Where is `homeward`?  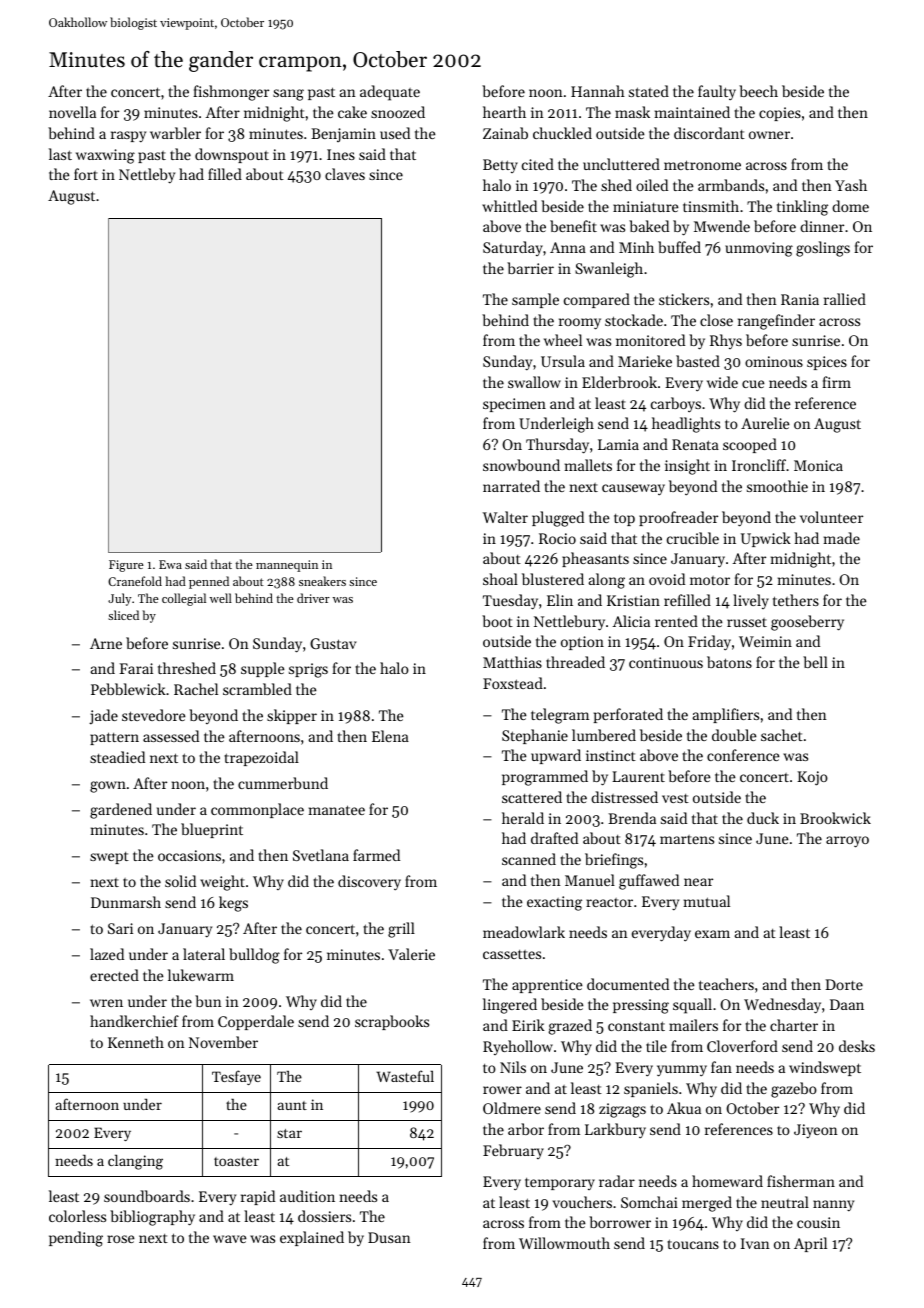
homeward is located at coordinates (727, 1181).
